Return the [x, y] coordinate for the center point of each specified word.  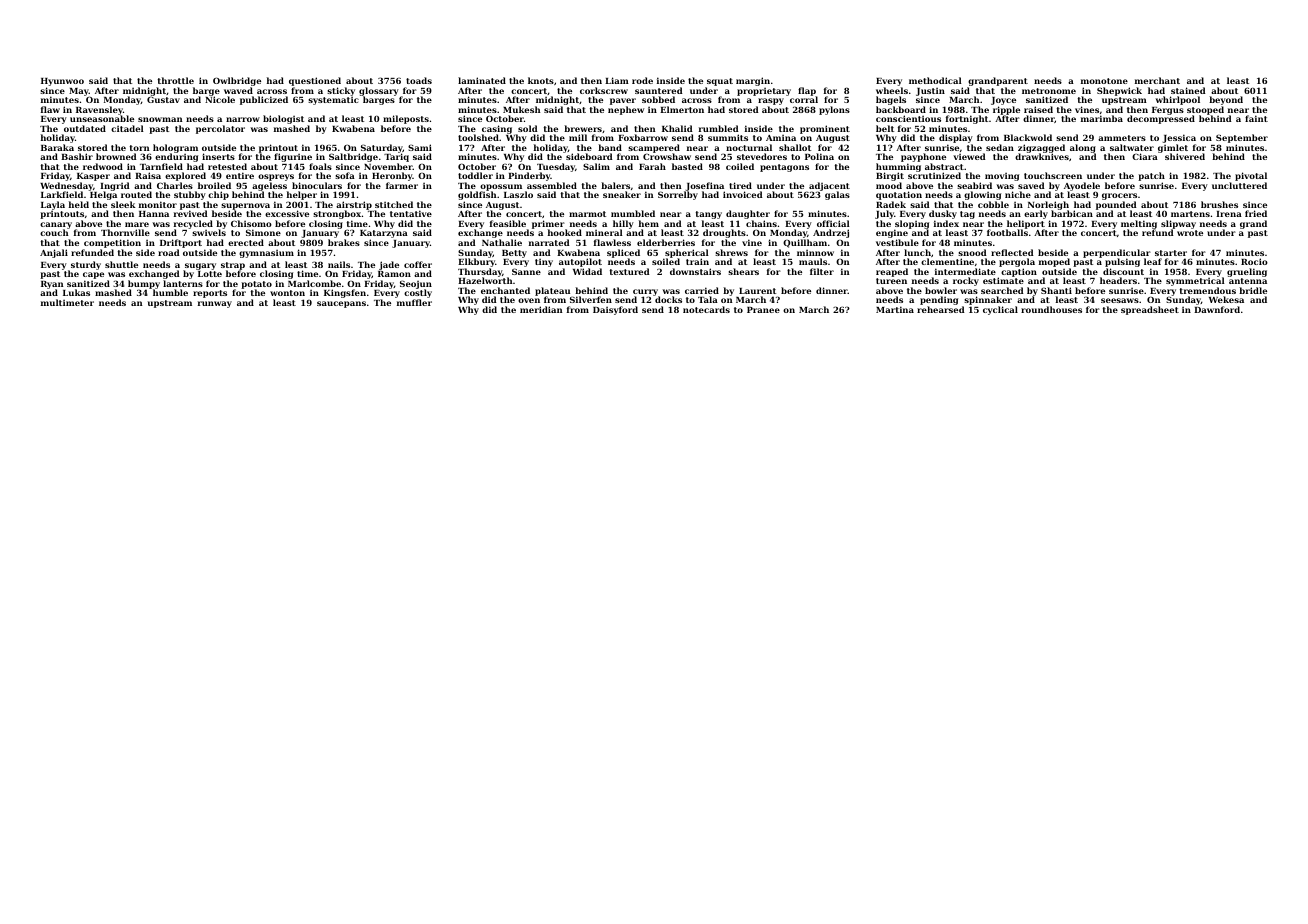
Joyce [1003, 101]
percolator [220, 129]
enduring [176, 158]
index [946, 223]
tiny [544, 263]
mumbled [633, 213]
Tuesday [556, 168]
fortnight [967, 119]
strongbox [337, 214]
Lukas [76, 292]
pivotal [1251, 176]
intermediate [965, 271]
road [169, 252]
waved [238, 90]
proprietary [764, 92]
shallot [795, 147]
